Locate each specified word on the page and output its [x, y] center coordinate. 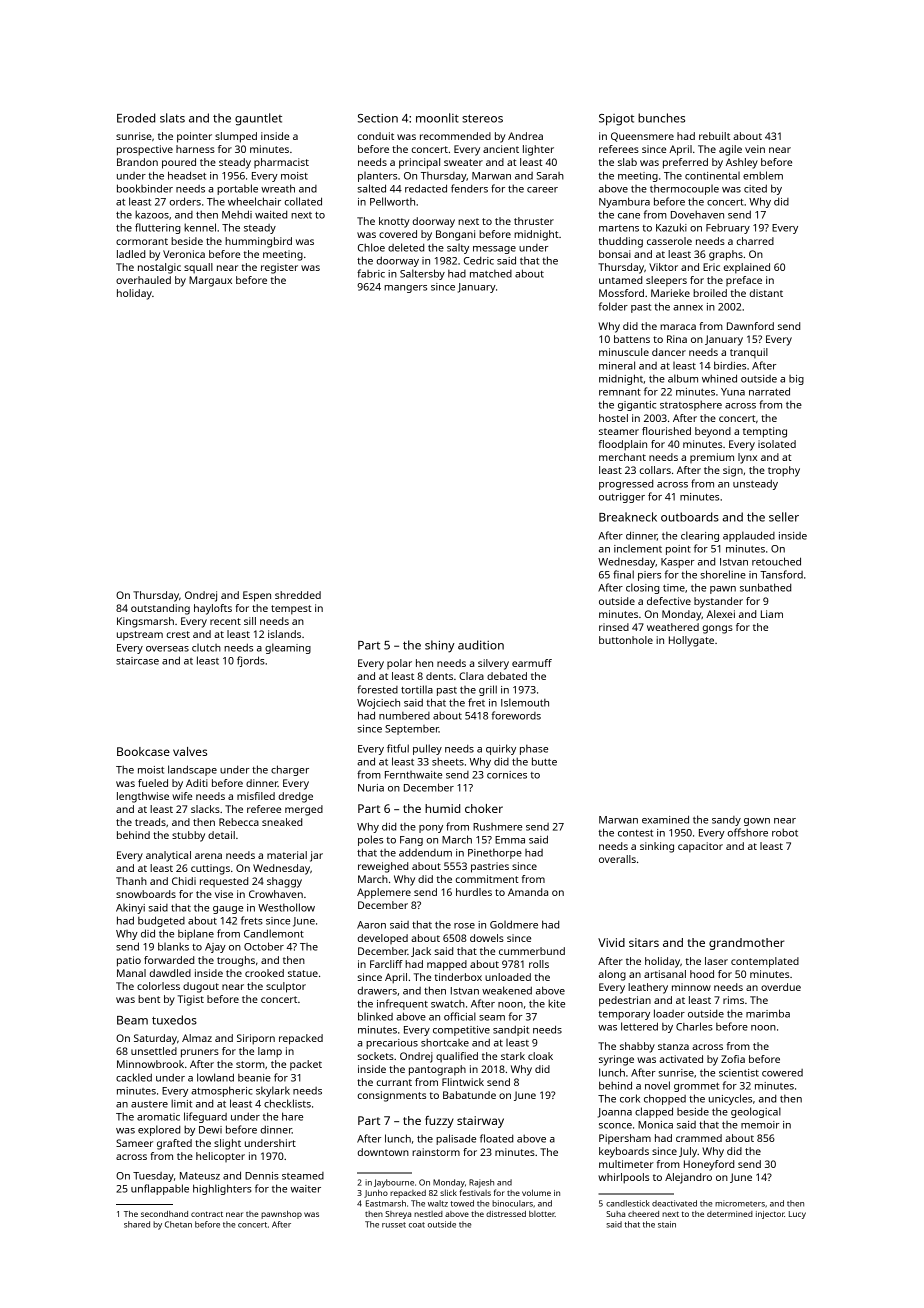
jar [316, 856]
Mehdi [237, 214]
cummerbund [532, 951]
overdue [781, 987]
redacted [426, 188]
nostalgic [159, 268]
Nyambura [624, 202]
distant [766, 293]
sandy [726, 821]
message [494, 250]
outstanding [160, 609]
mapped [447, 965]
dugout [201, 987]
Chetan [178, 1224]
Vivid [611, 942]
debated [507, 676]
